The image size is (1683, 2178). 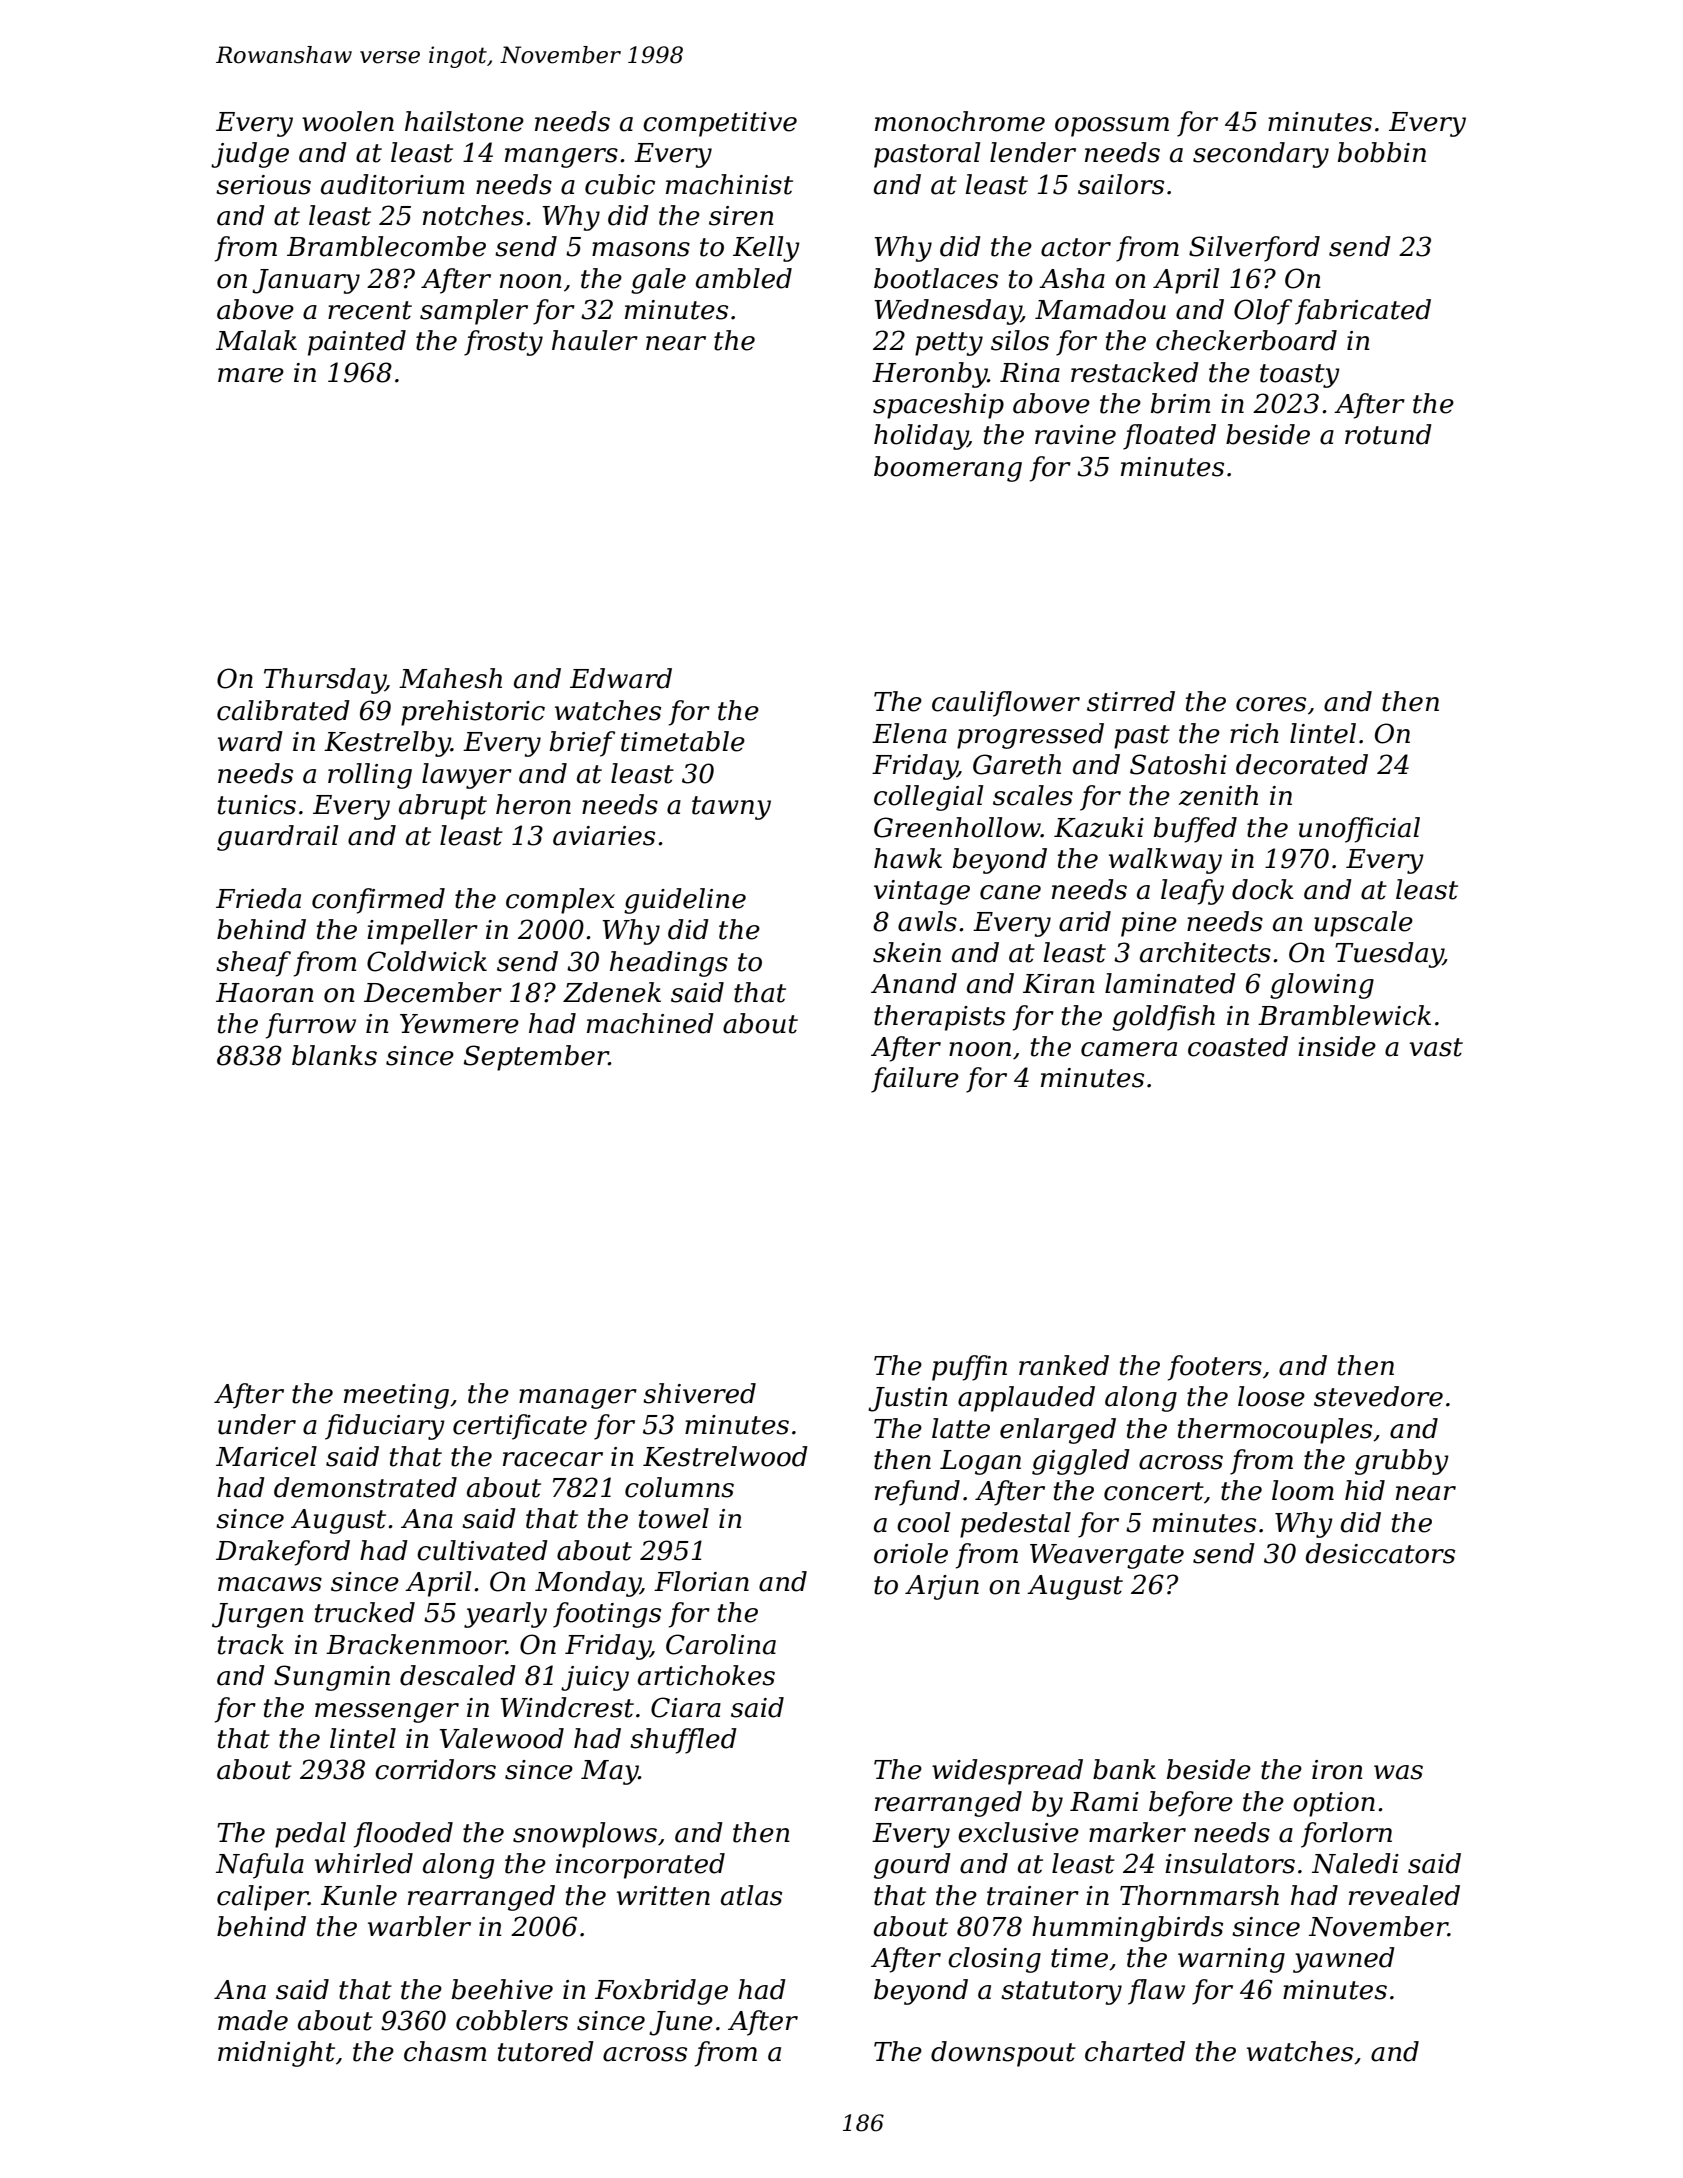 I want to click on woolen, so click(x=348, y=121).
